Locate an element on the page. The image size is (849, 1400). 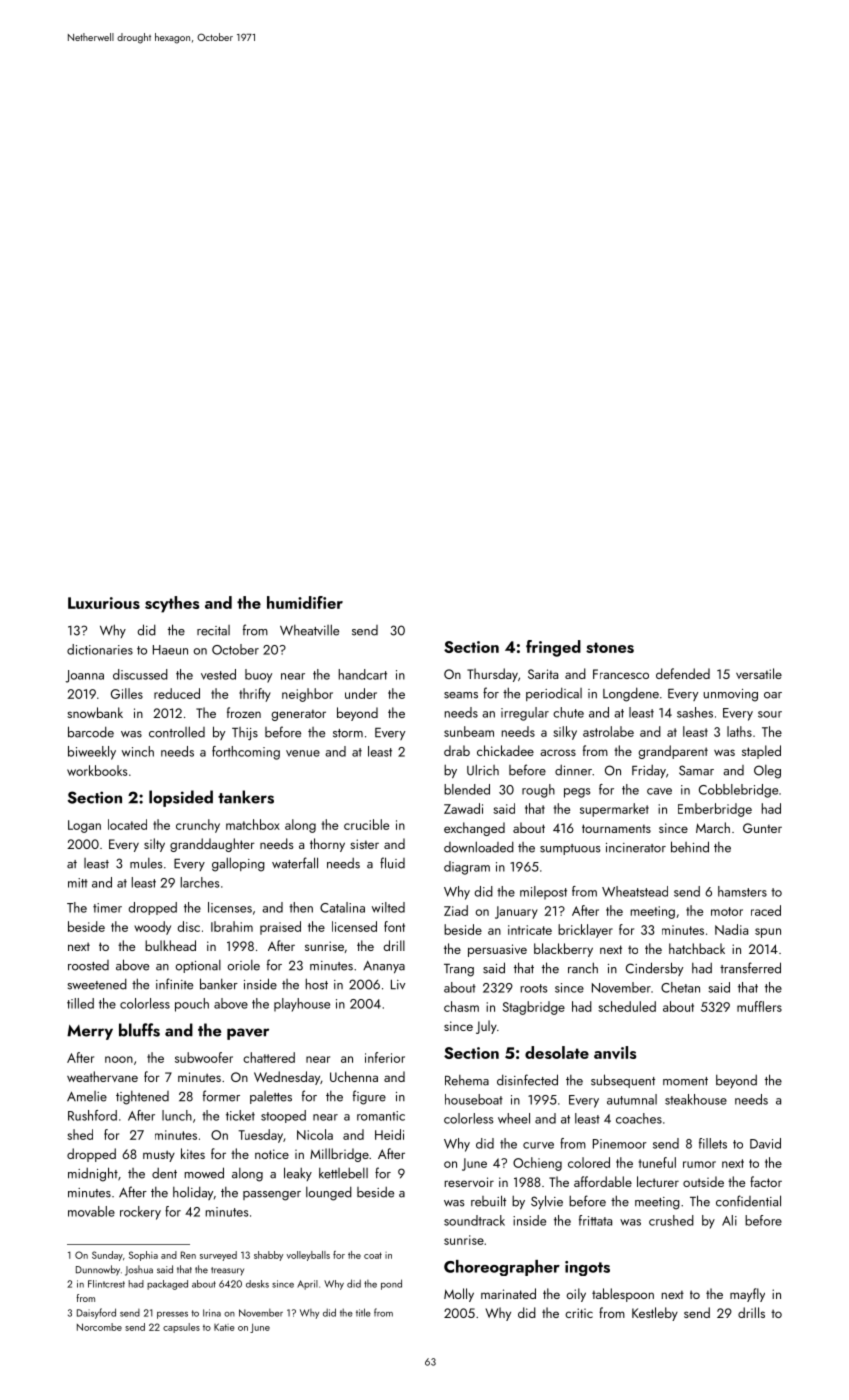
mayfly is located at coordinates (747, 1295).
